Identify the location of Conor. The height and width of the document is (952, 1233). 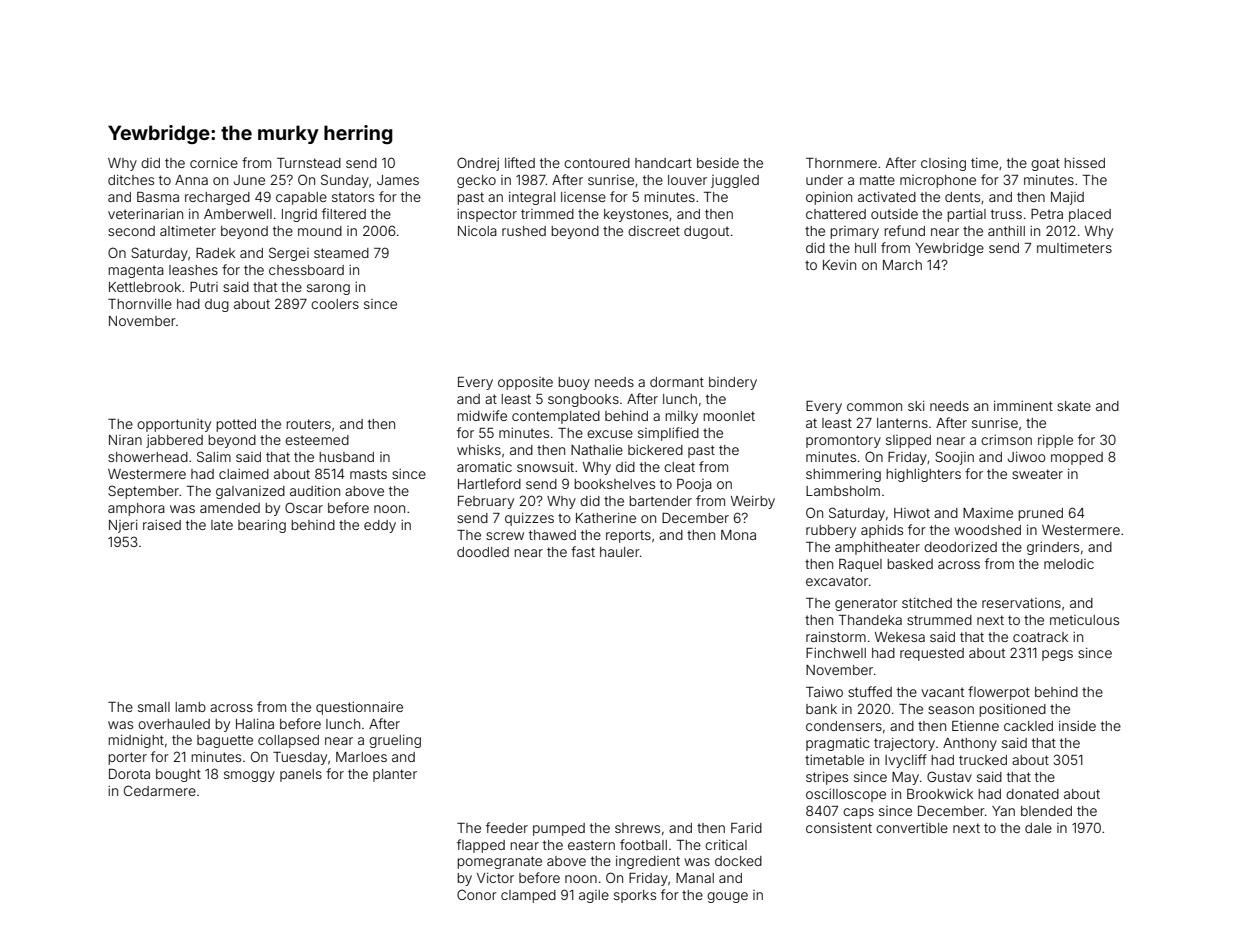
(477, 894).
